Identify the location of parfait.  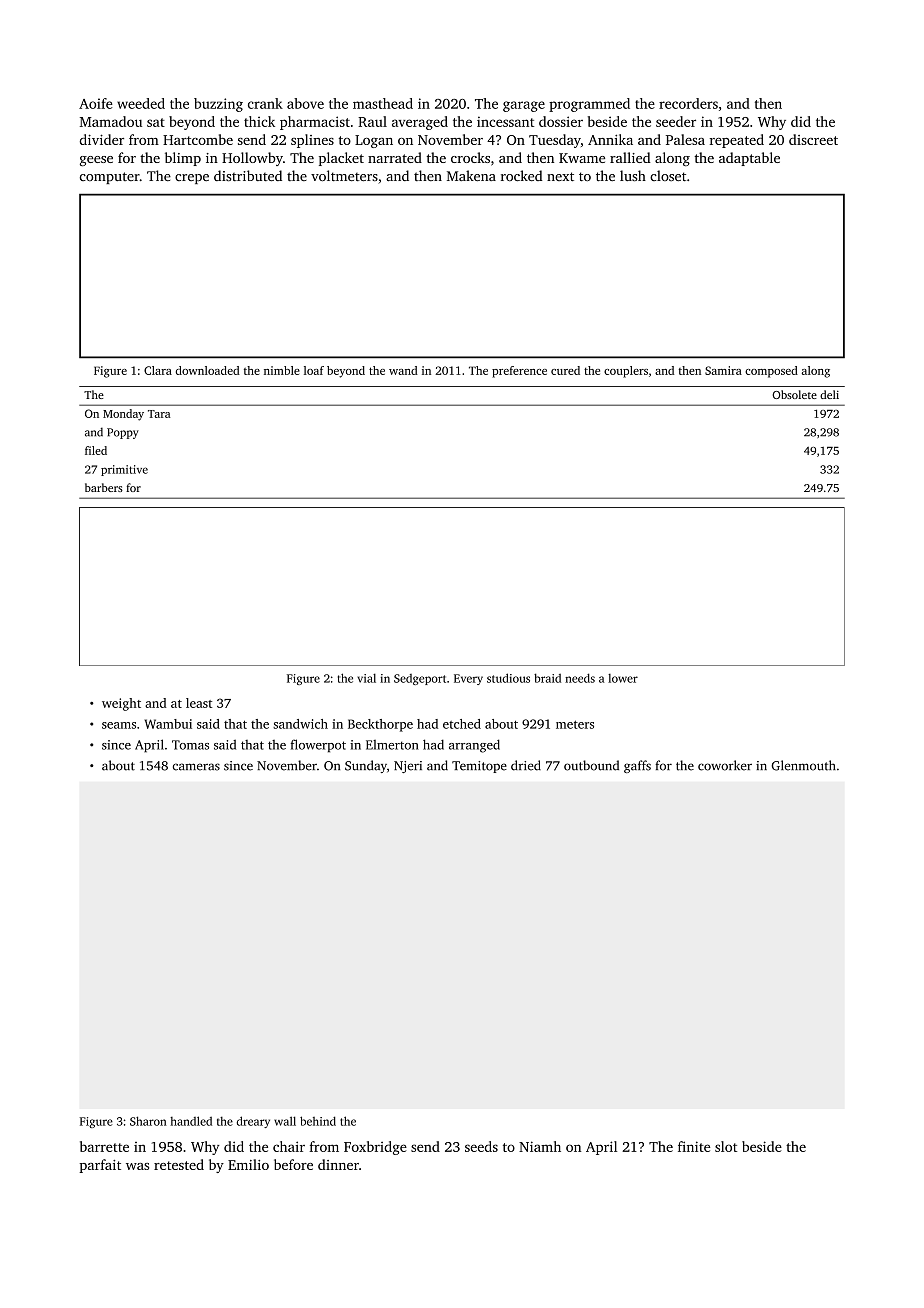
(100, 1166).
